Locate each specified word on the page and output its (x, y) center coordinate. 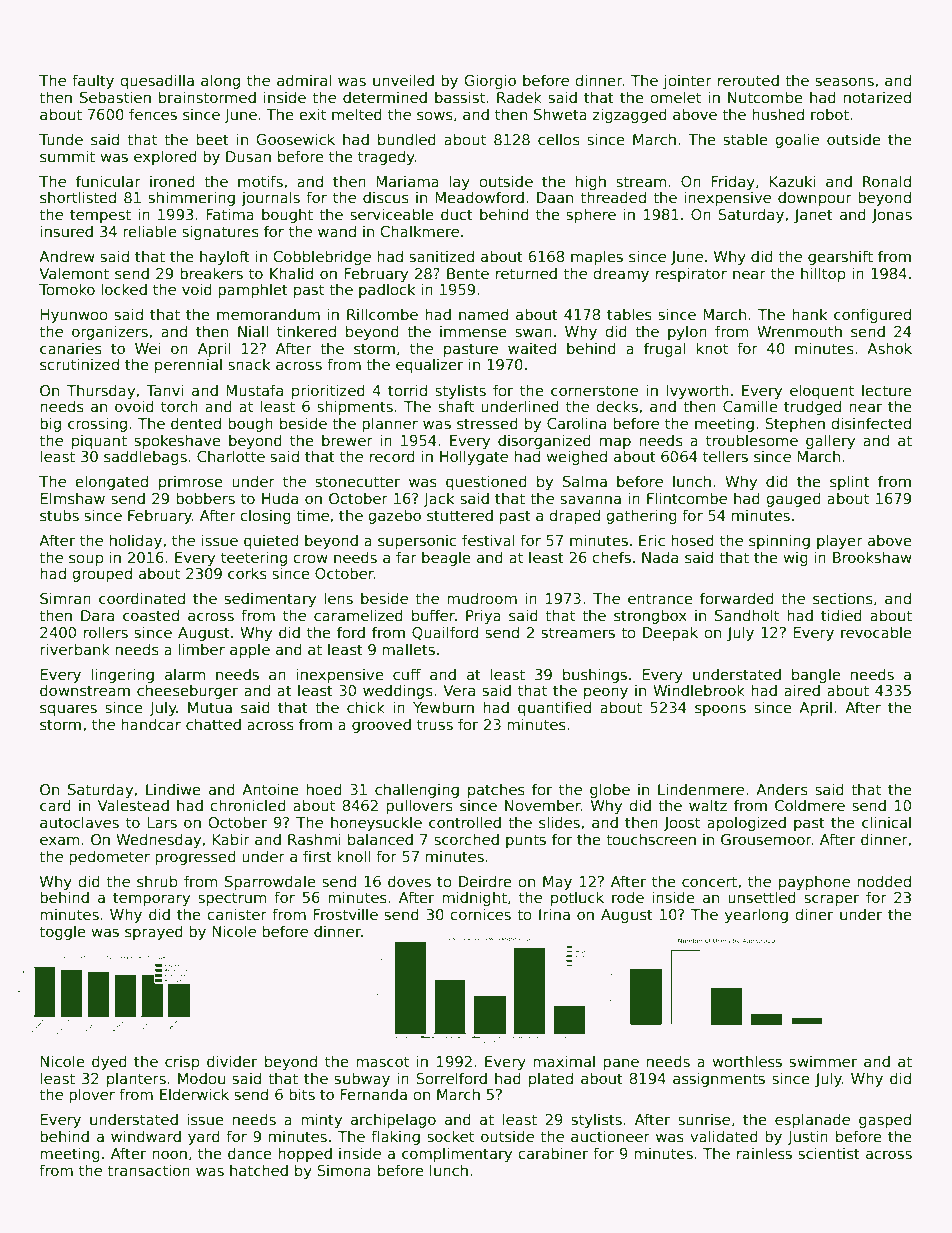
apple (250, 650)
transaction (148, 1170)
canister (237, 914)
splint (850, 482)
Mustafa (254, 390)
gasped (885, 1120)
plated (551, 1079)
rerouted (748, 80)
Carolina (576, 423)
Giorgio (490, 81)
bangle (816, 675)
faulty (93, 81)
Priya (483, 616)
